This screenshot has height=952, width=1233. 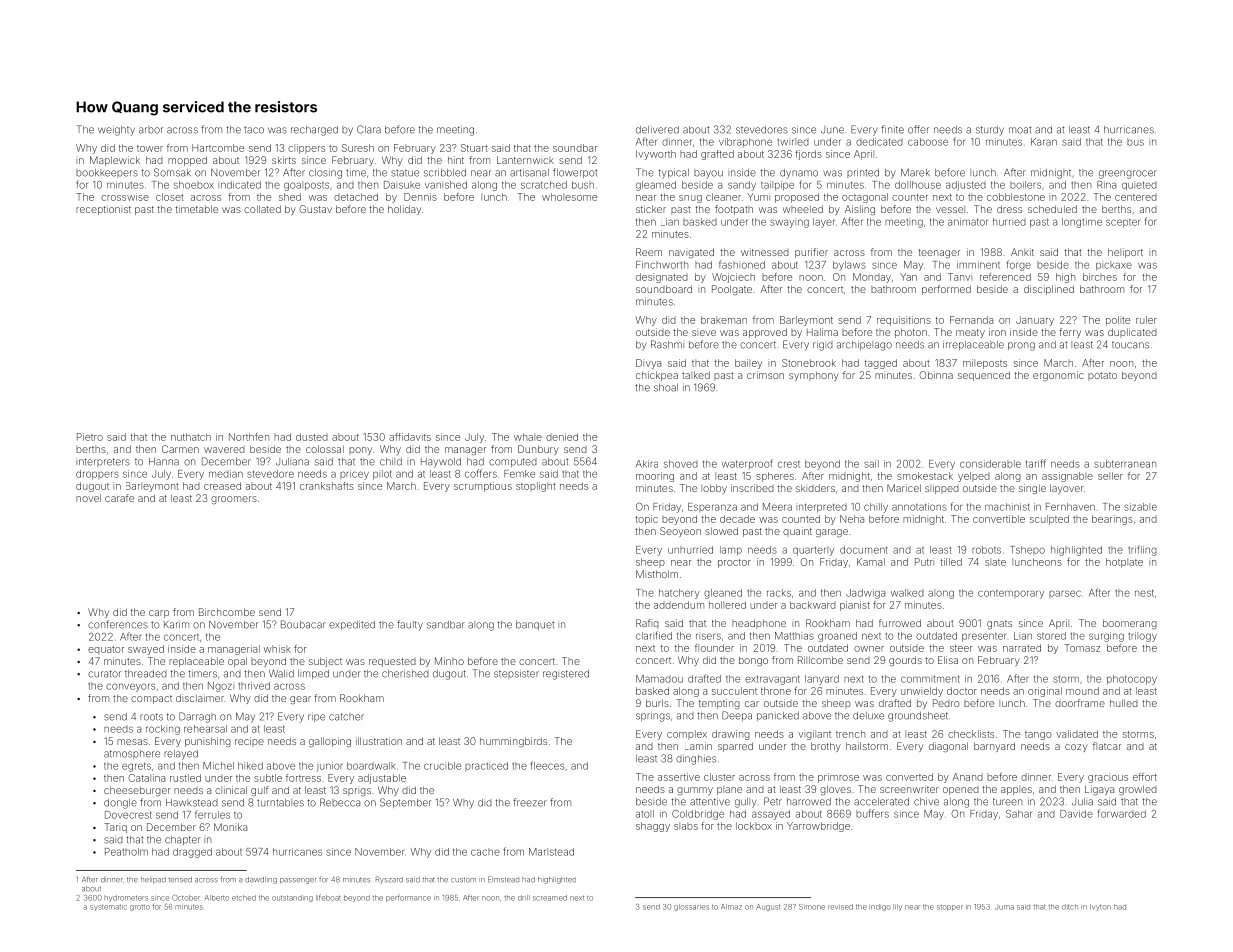 I want to click on performance, so click(x=408, y=898).
